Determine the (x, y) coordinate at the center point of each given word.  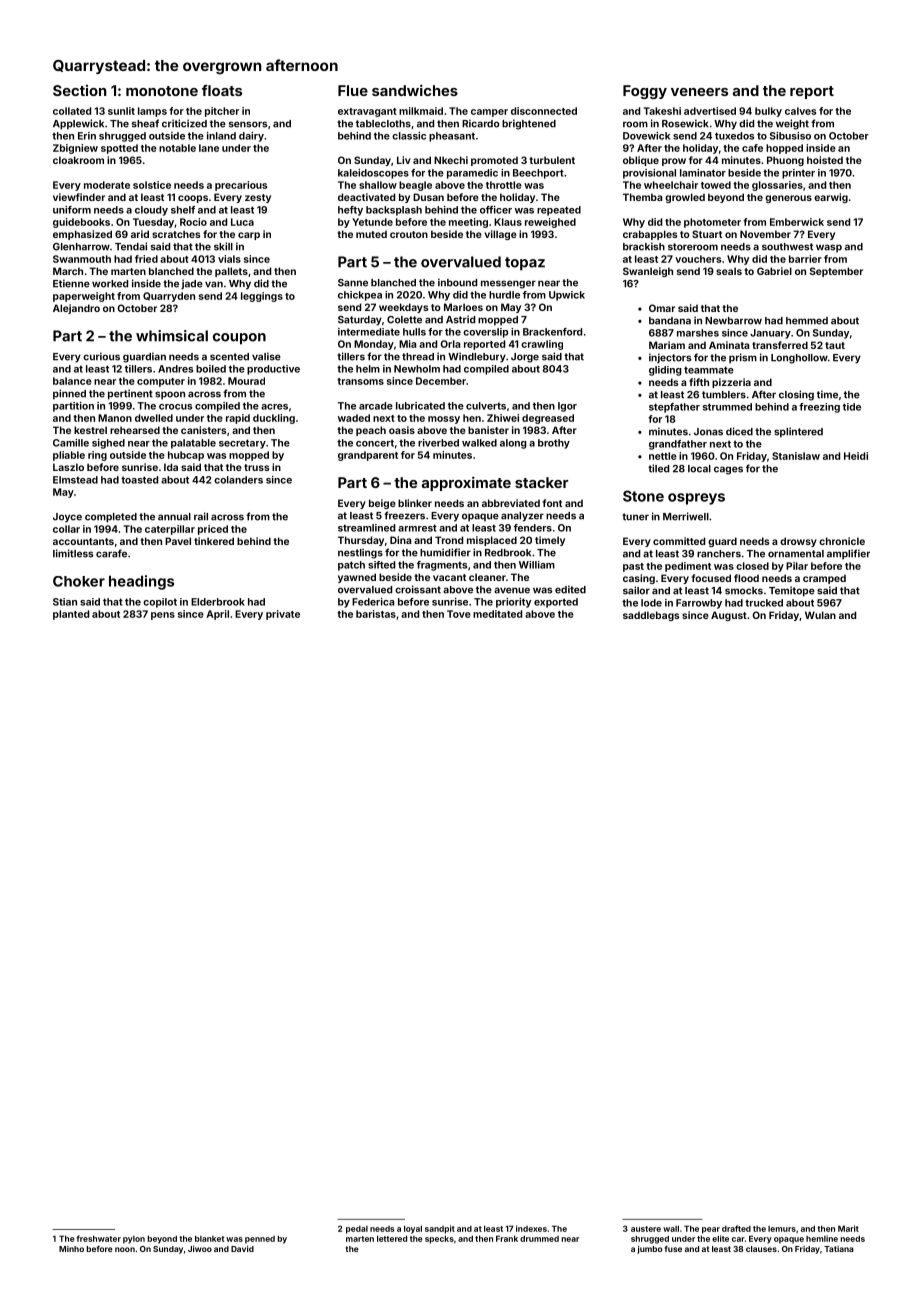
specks (439, 1239)
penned (260, 1240)
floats (222, 90)
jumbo (649, 1249)
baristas (376, 614)
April (217, 615)
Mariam (667, 345)
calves (800, 111)
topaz (525, 264)
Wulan (820, 615)
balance (72, 381)
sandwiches (415, 90)
